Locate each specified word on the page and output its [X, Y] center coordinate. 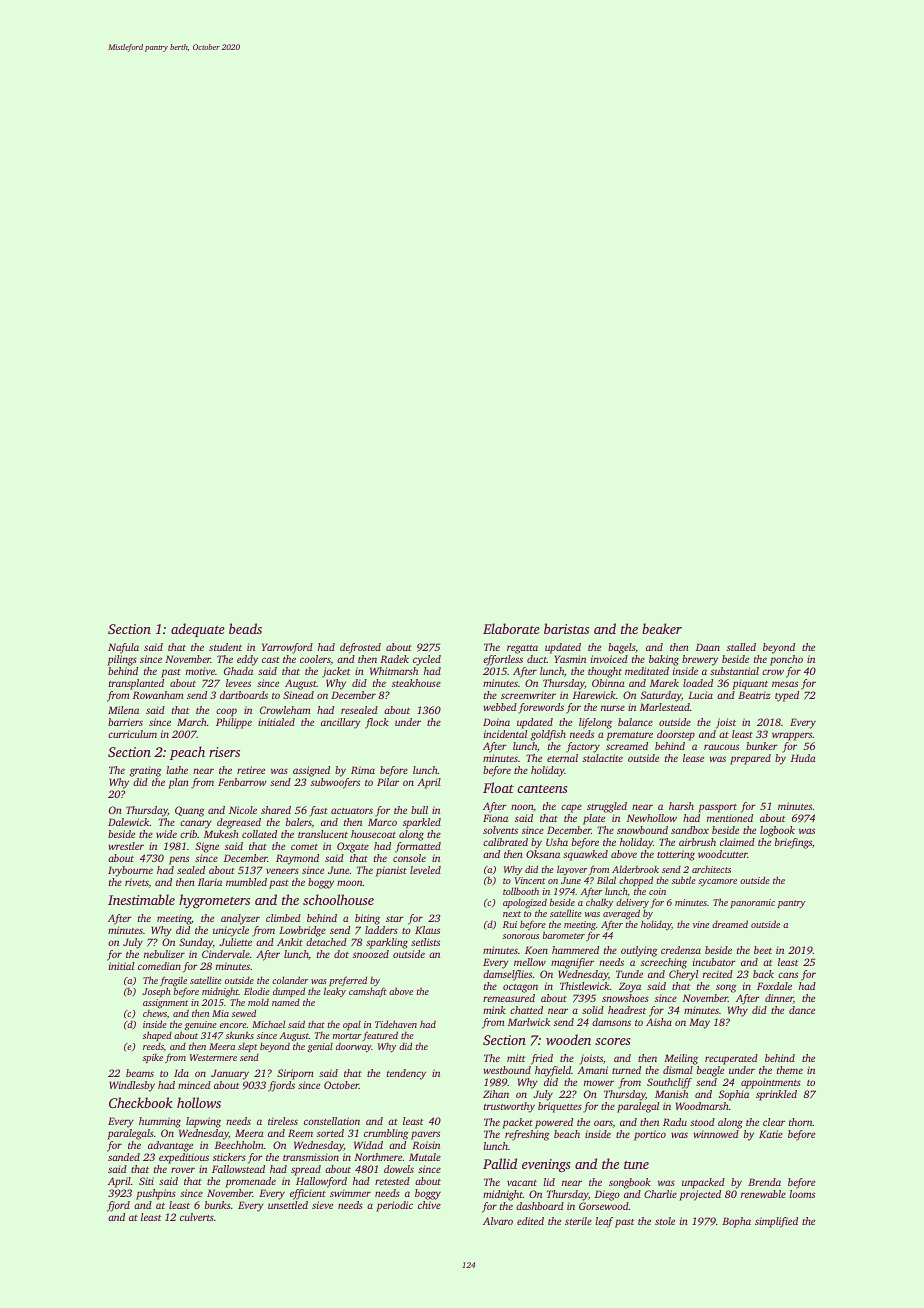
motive [200, 671]
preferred [348, 982]
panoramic [752, 903]
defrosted [360, 648]
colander [290, 980]
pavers [425, 1135]
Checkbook [141, 1102]
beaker [662, 628]
